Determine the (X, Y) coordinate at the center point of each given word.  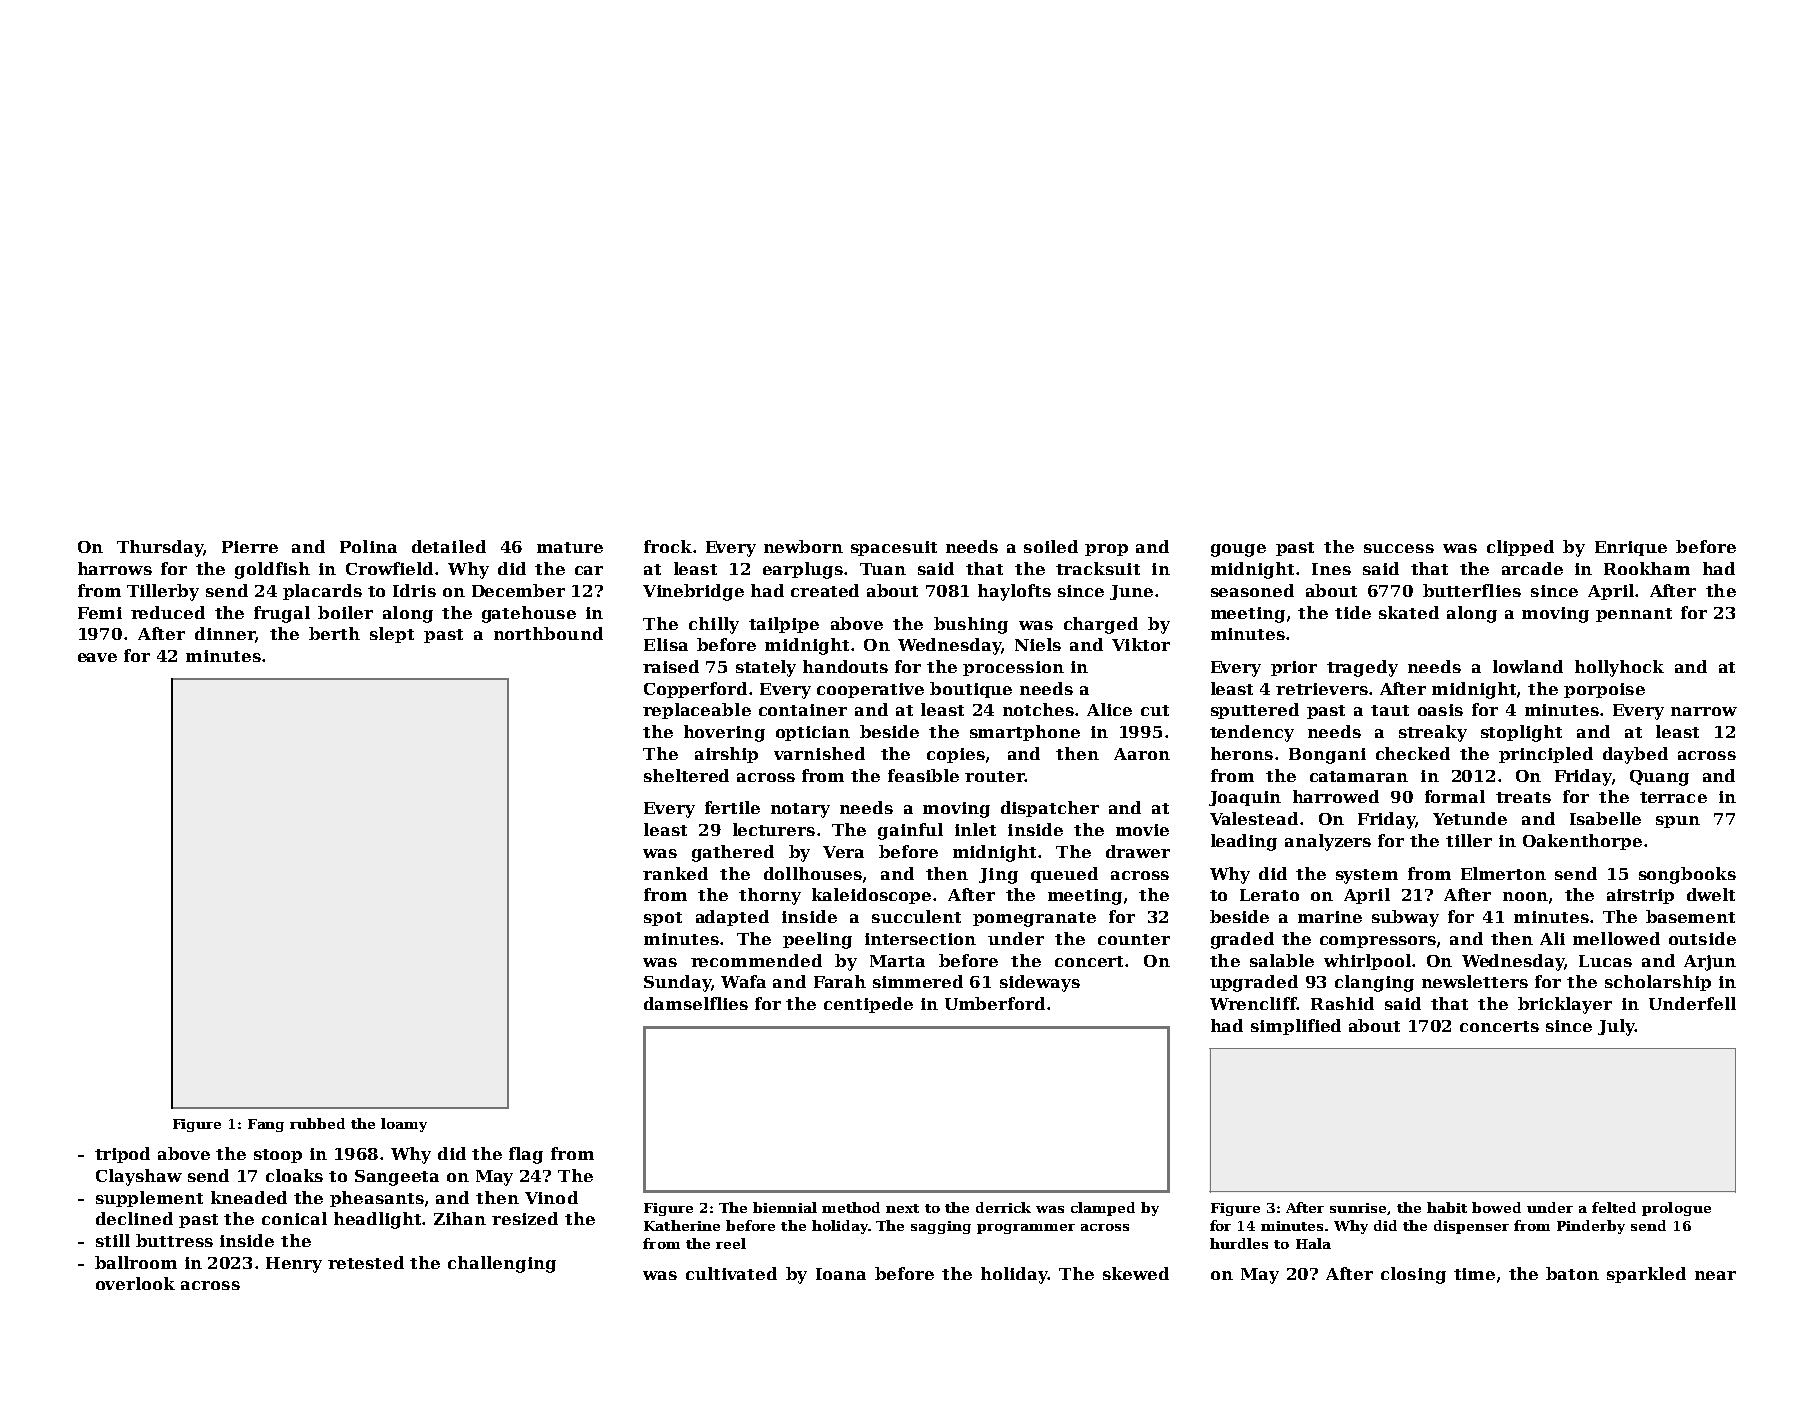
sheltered (686, 775)
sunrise (1358, 1208)
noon (1525, 896)
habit (1447, 1207)
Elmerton (1503, 873)
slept (392, 635)
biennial (785, 1207)
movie (1142, 830)
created (825, 590)
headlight (378, 1220)
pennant (1634, 615)
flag (526, 1155)
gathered (733, 853)
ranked (675, 873)
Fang (266, 1125)
